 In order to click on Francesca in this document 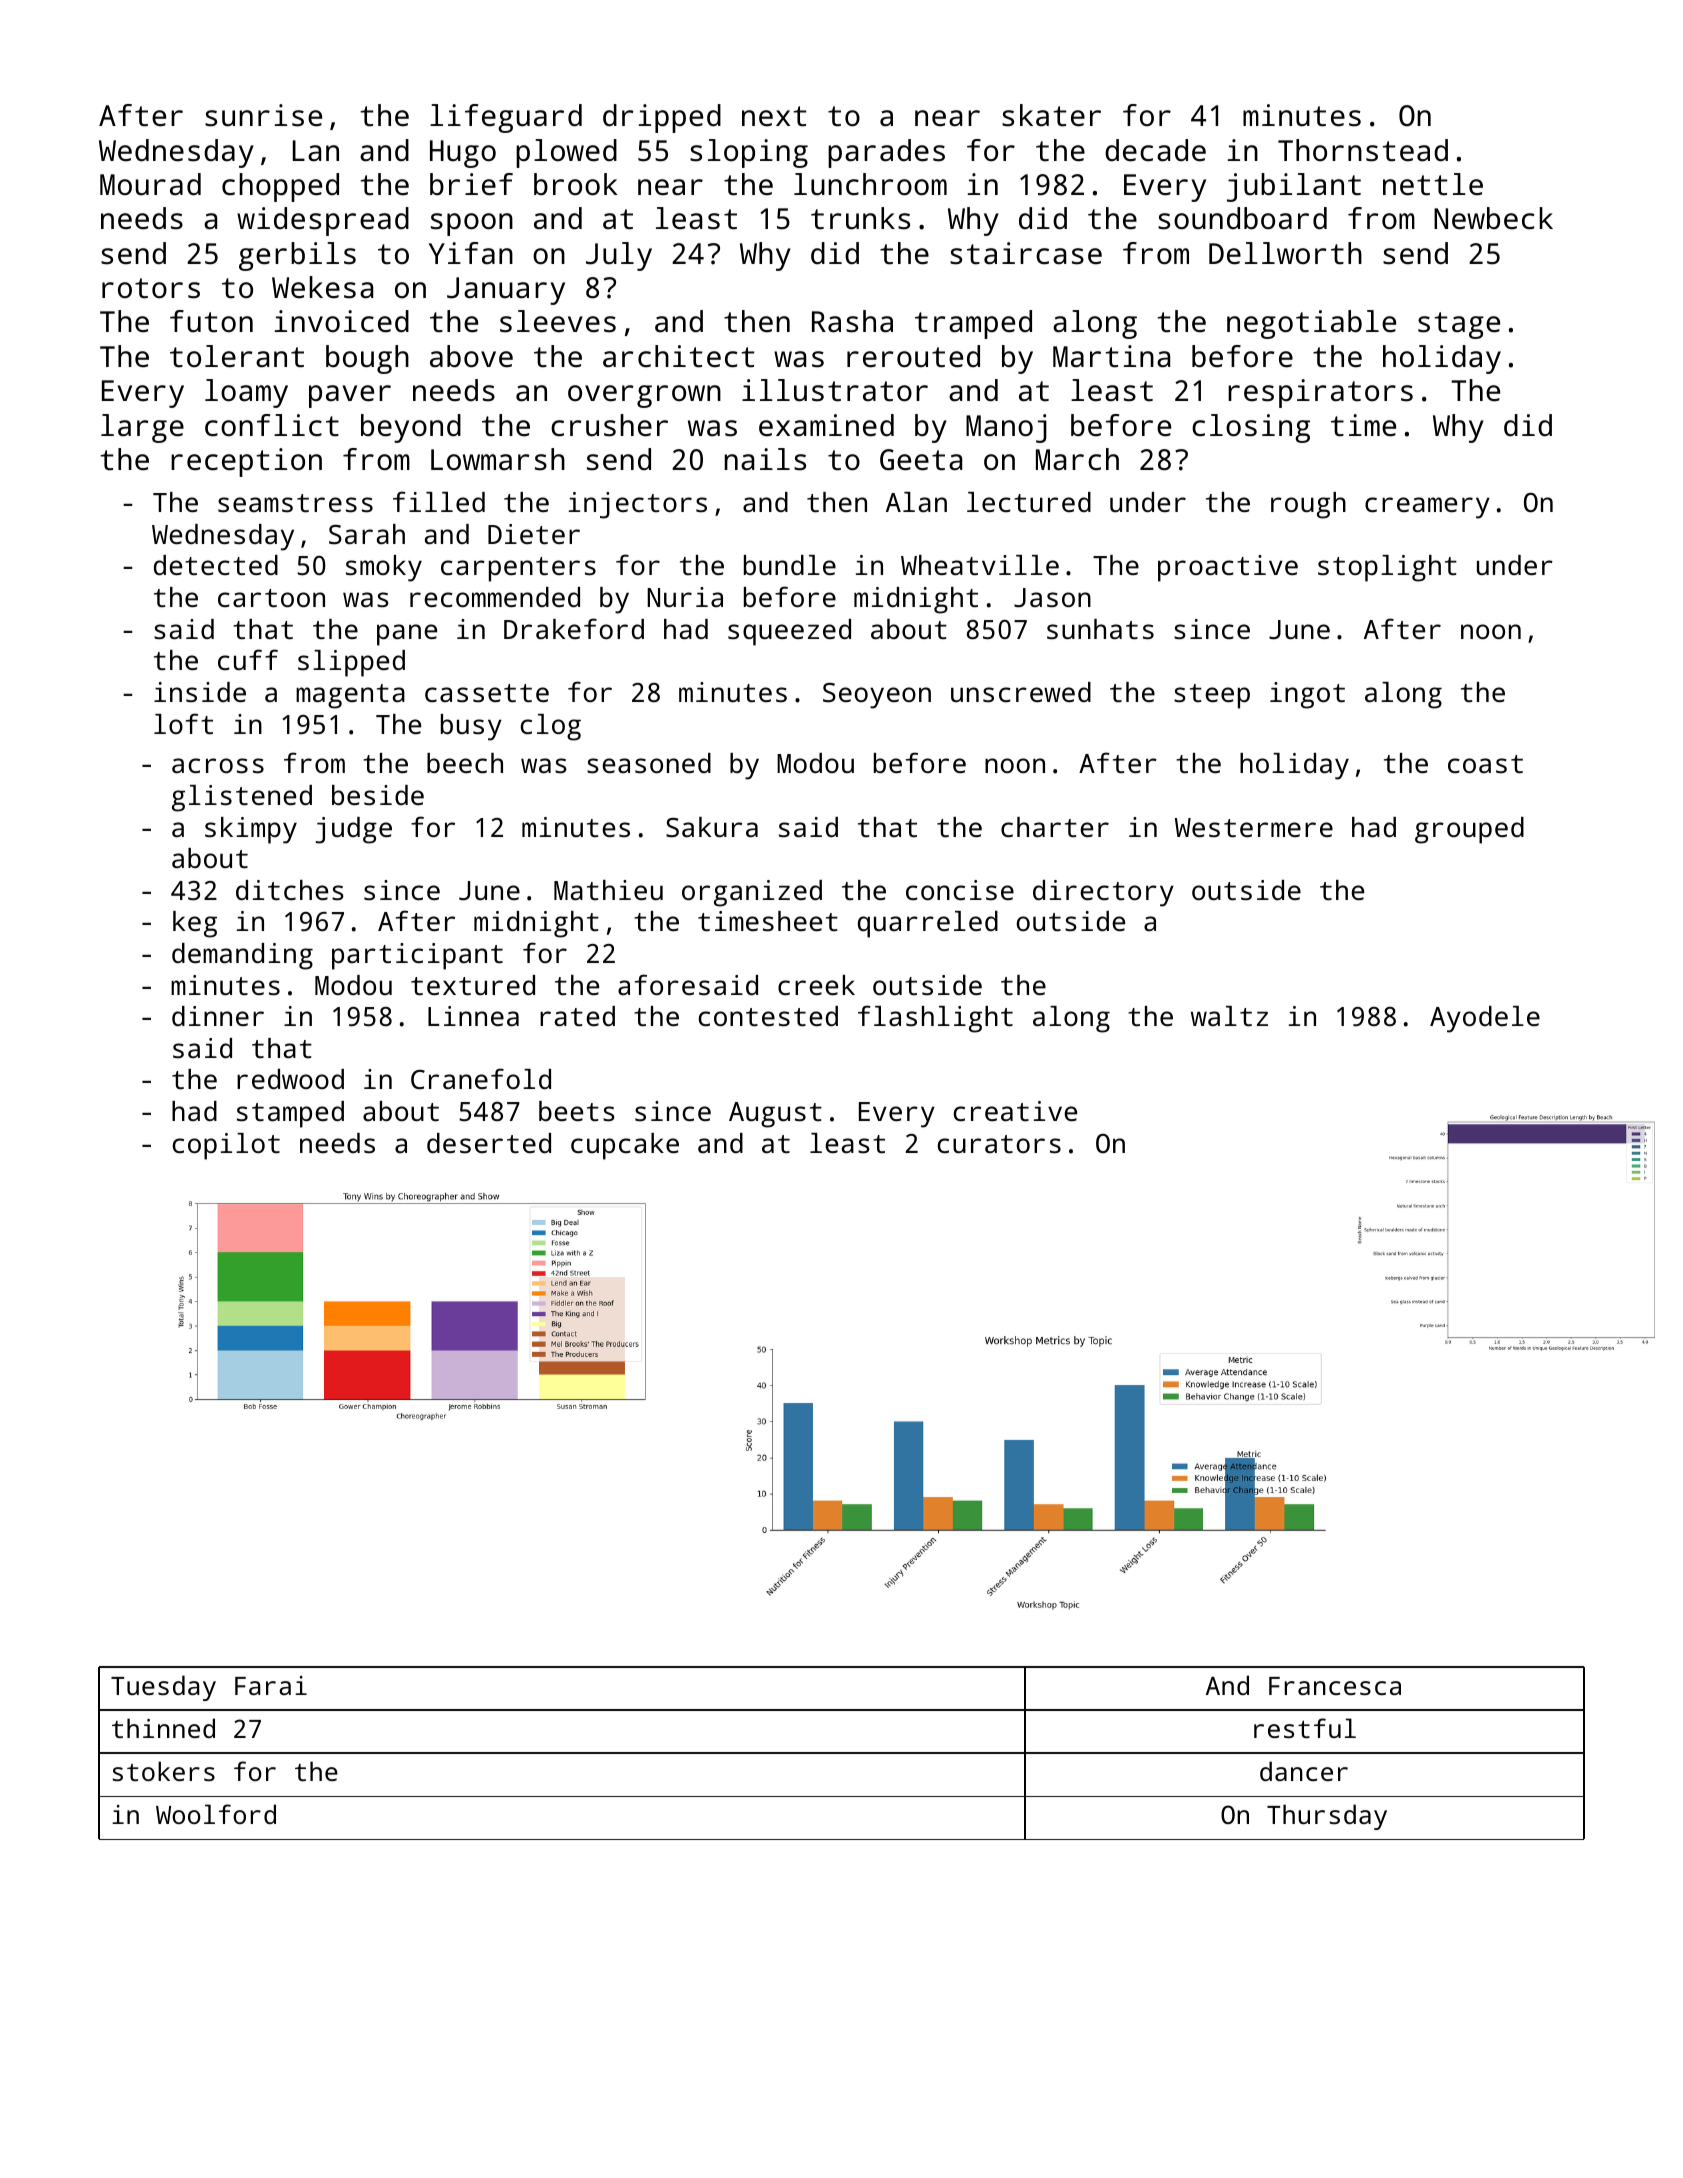, I will do `click(1335, 1686)`.
